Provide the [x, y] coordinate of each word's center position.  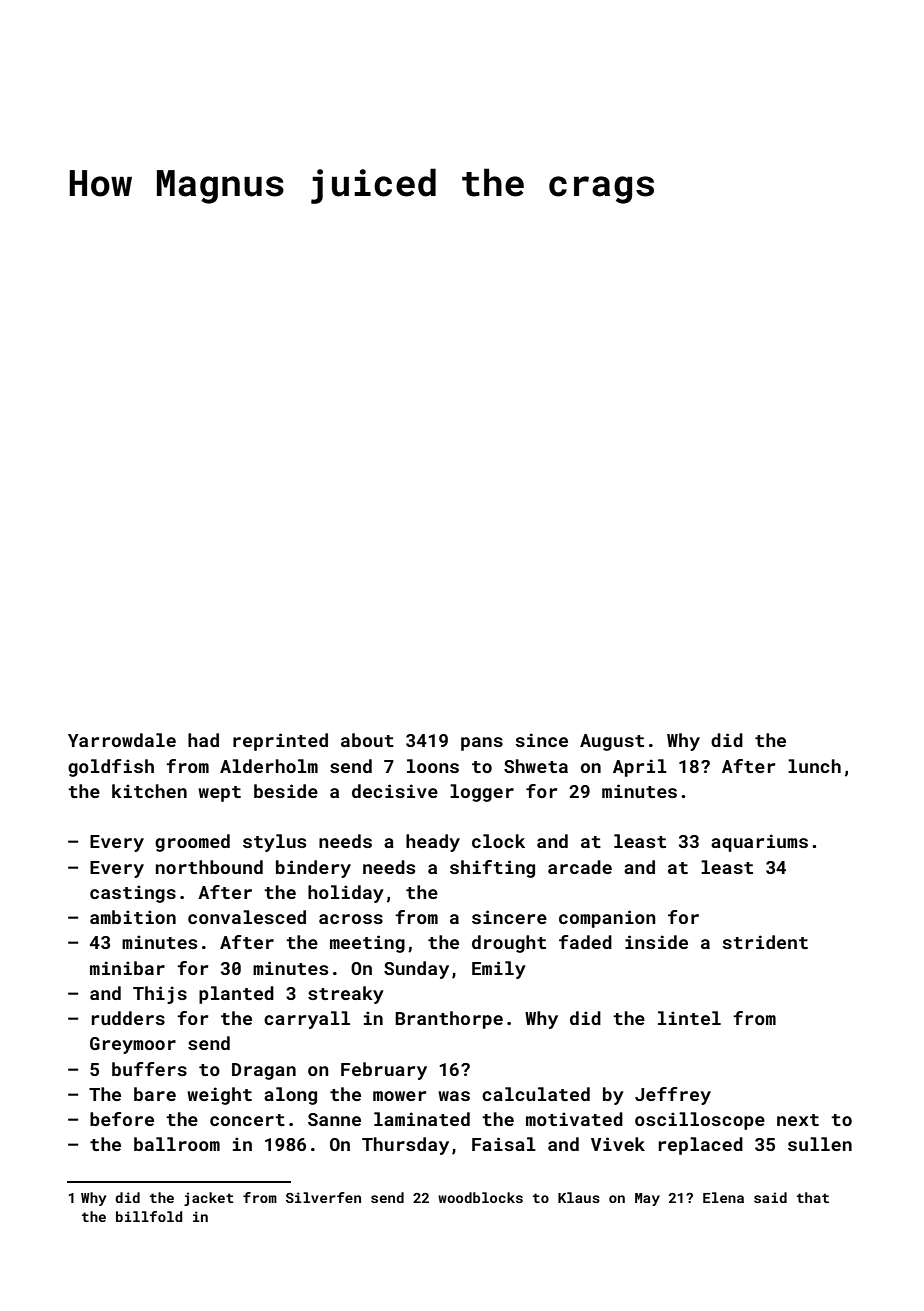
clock [498, 841]
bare [155, 1094]
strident [765, 942]
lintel [689, 1018]
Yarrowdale [122, 740]
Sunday [416, 970]
